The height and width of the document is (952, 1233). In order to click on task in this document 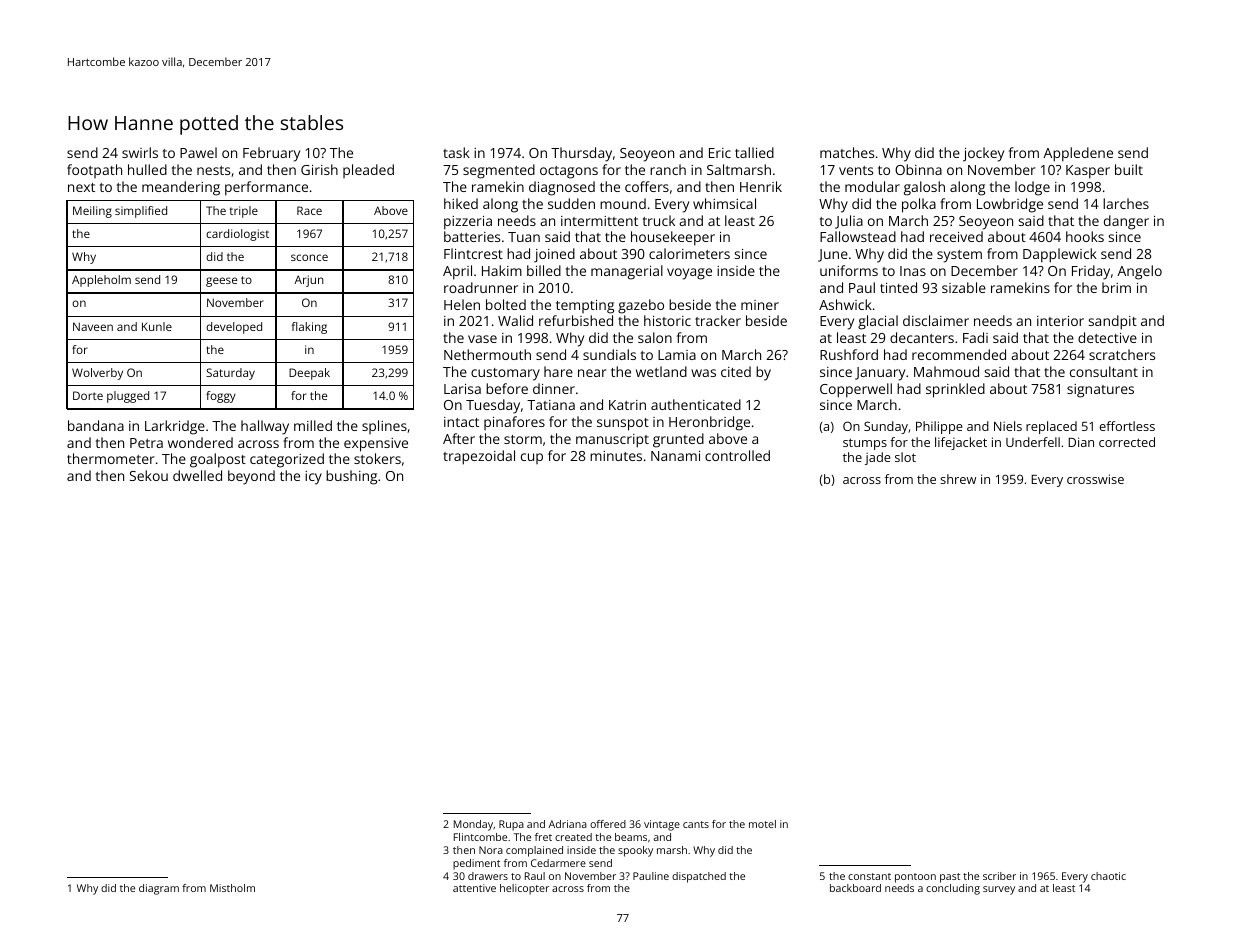, I will do `click(456, 152)`.
